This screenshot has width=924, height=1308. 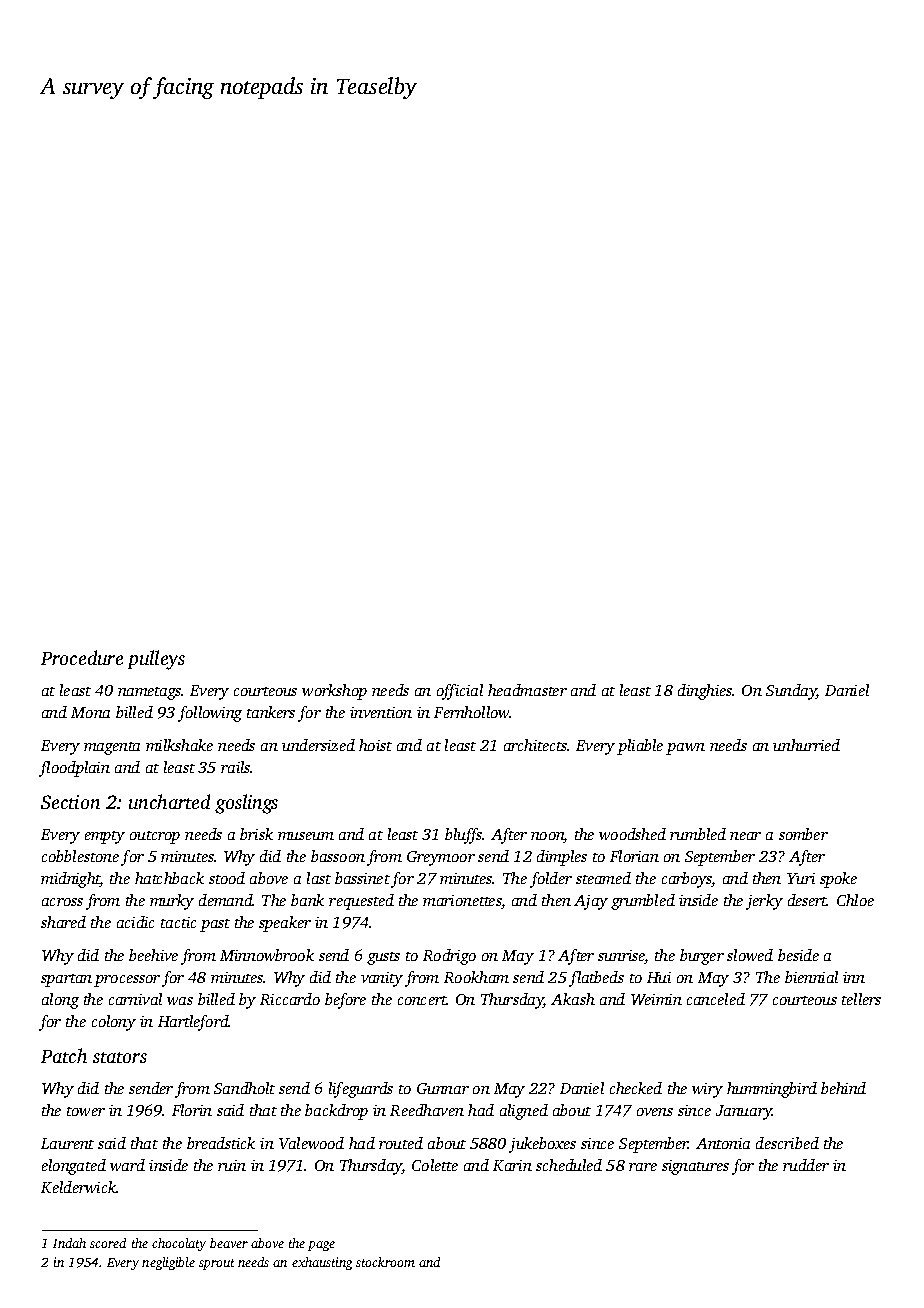 What do you see at coordinates (745, 836) in the screenshot?
I see `near` at bounding box center [745, 836].
